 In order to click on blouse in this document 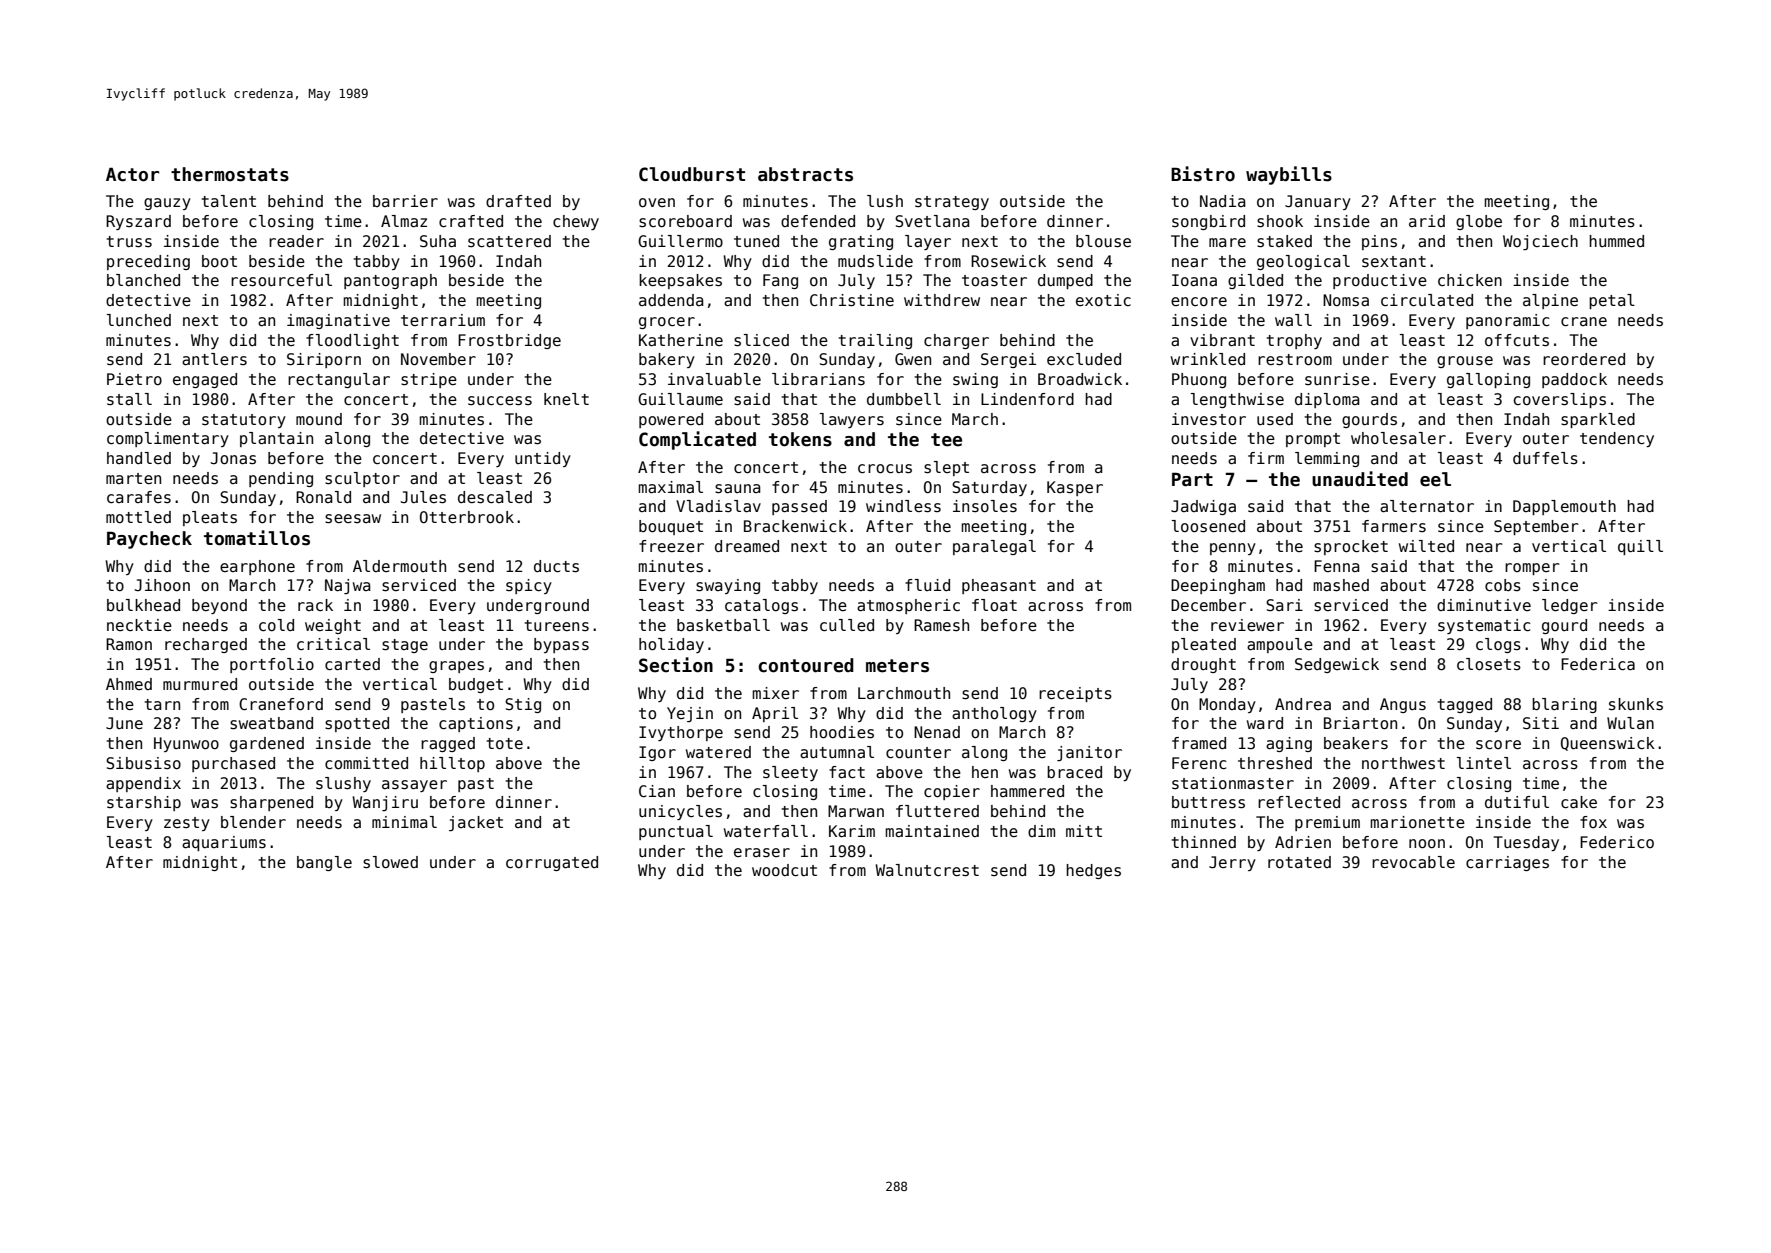, I will do `click(1103, 241)`.
